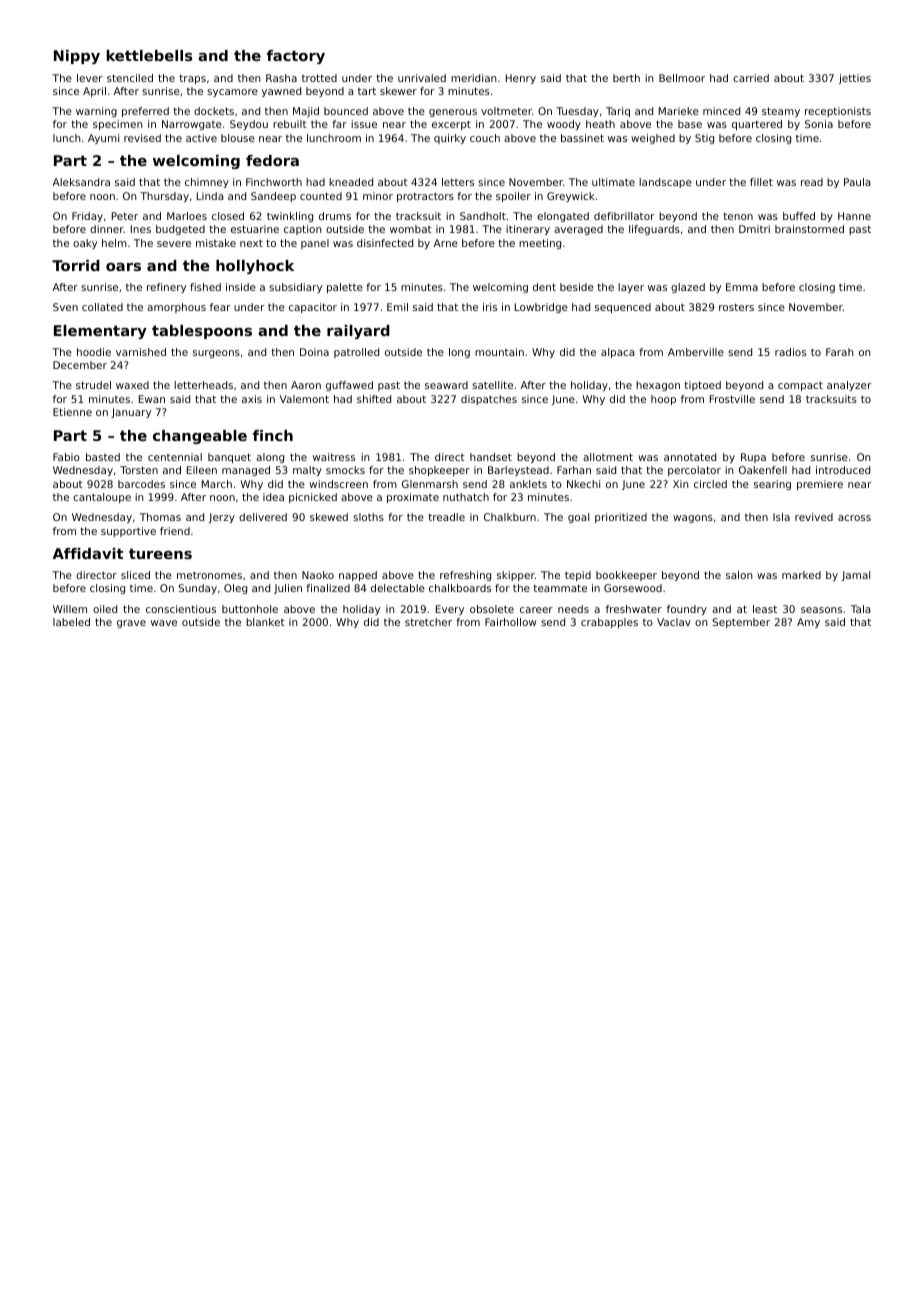 The height and width of the document is (1308, 924). What do you see at coordinates (296, 57) in the document?
I see `factory` at bounding box center [296, 57].
